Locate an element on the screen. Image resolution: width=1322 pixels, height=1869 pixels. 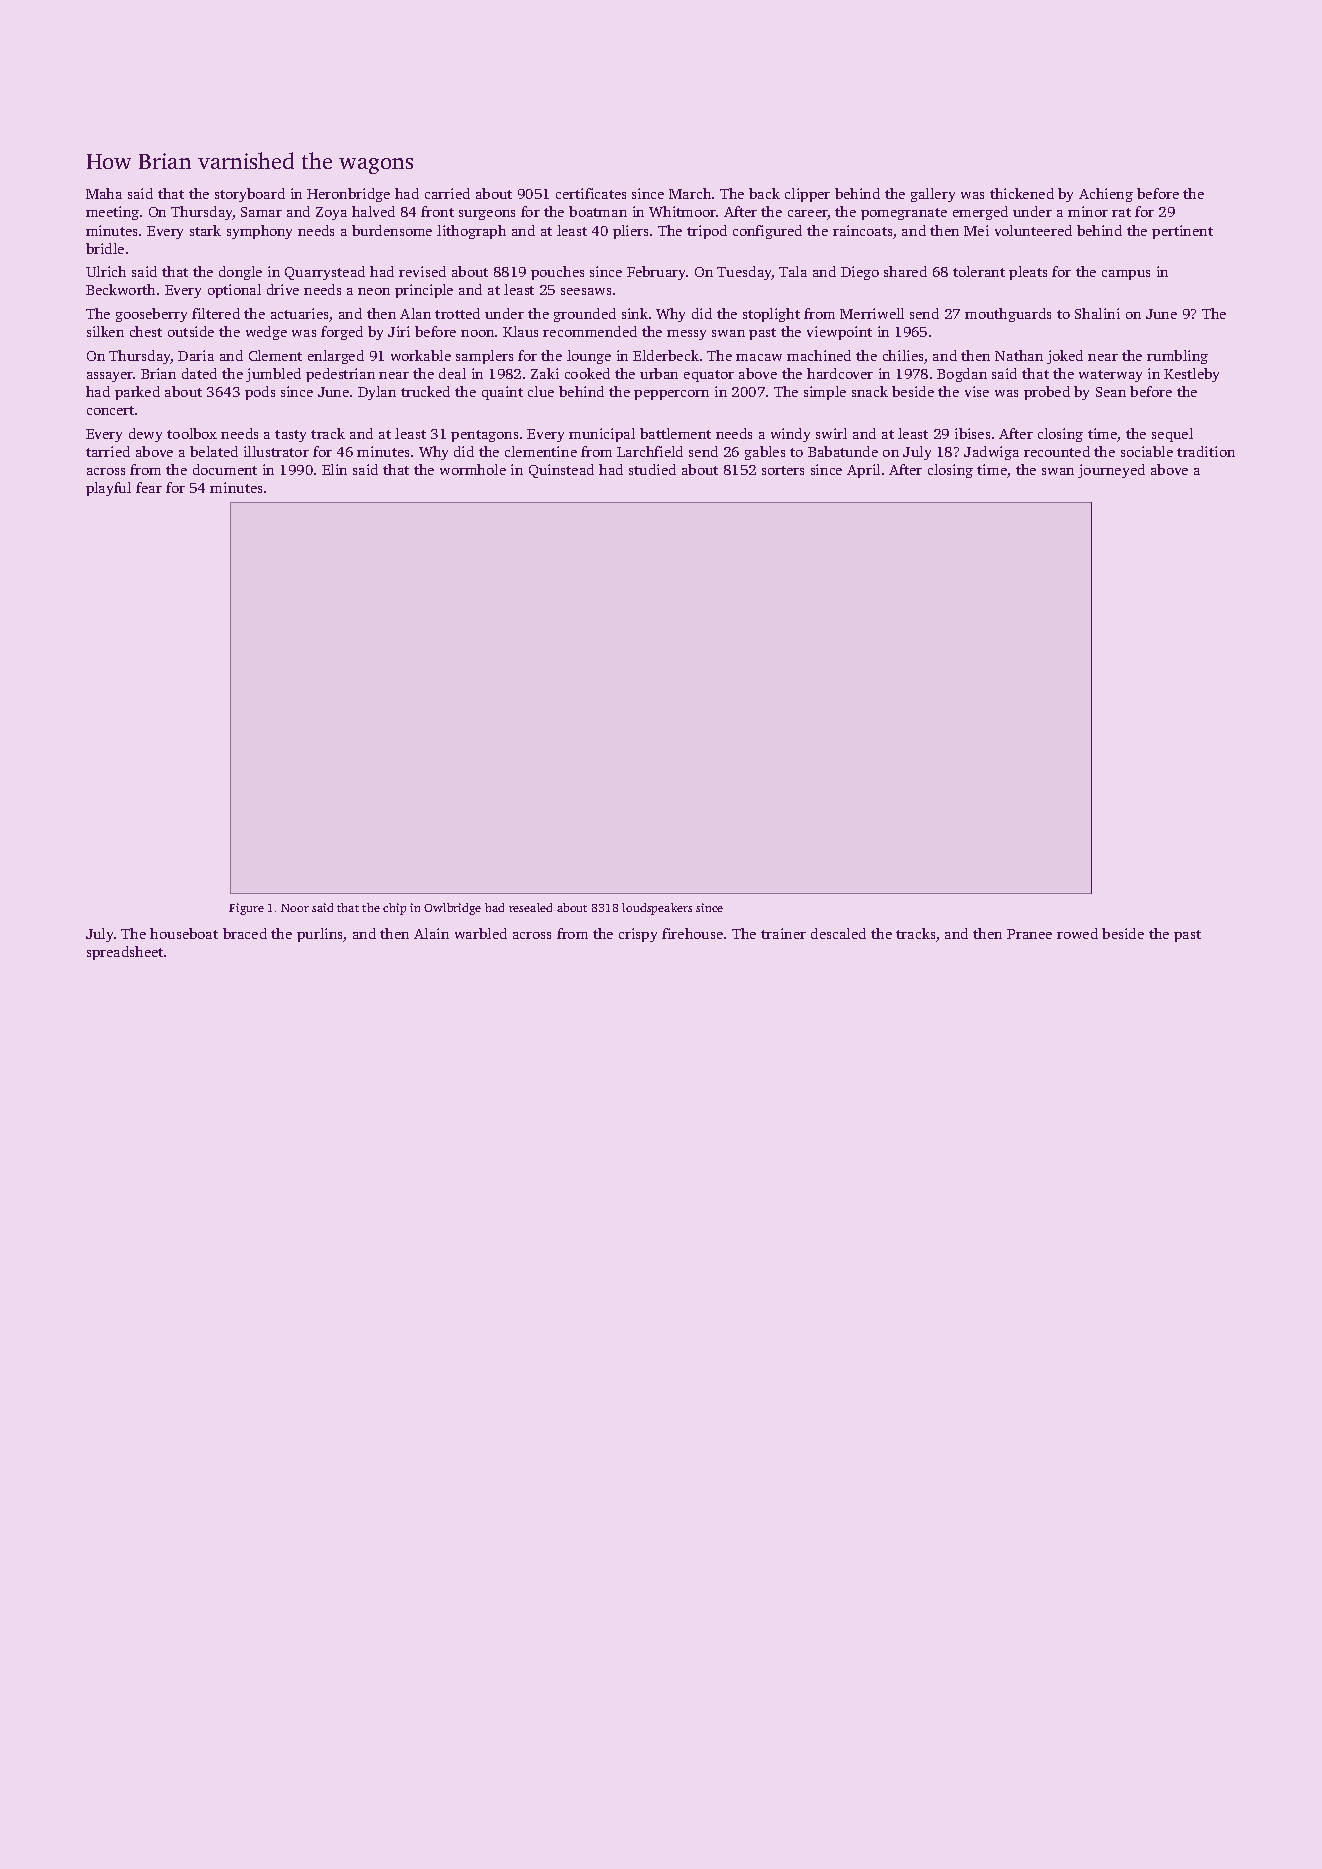
principle is located at coordinates (424, 291).
